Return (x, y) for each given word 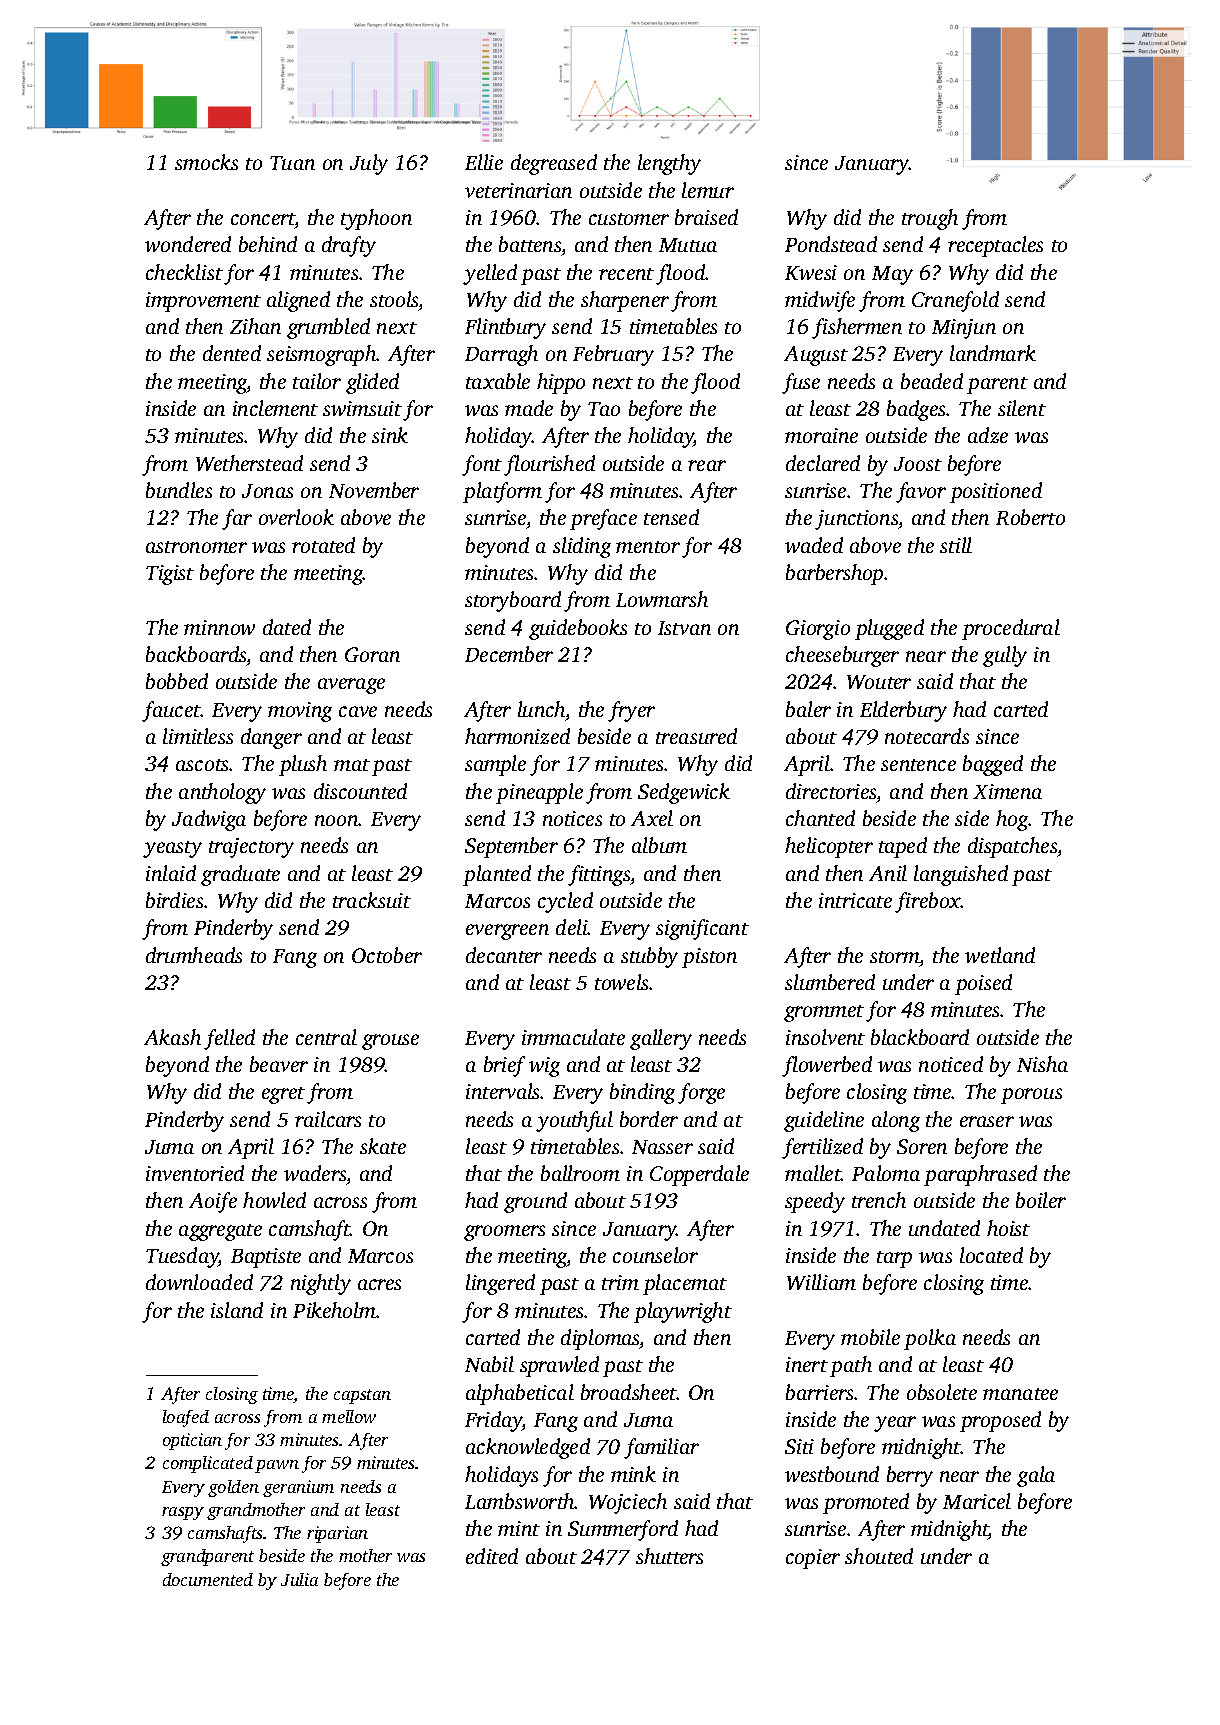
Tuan (292, 163)
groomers (504, 1233)
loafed (186, 1418)
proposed (1000, 1421)
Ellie (484, 162)
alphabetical (520, 1394)
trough (930, 219)
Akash (172, 1037)
